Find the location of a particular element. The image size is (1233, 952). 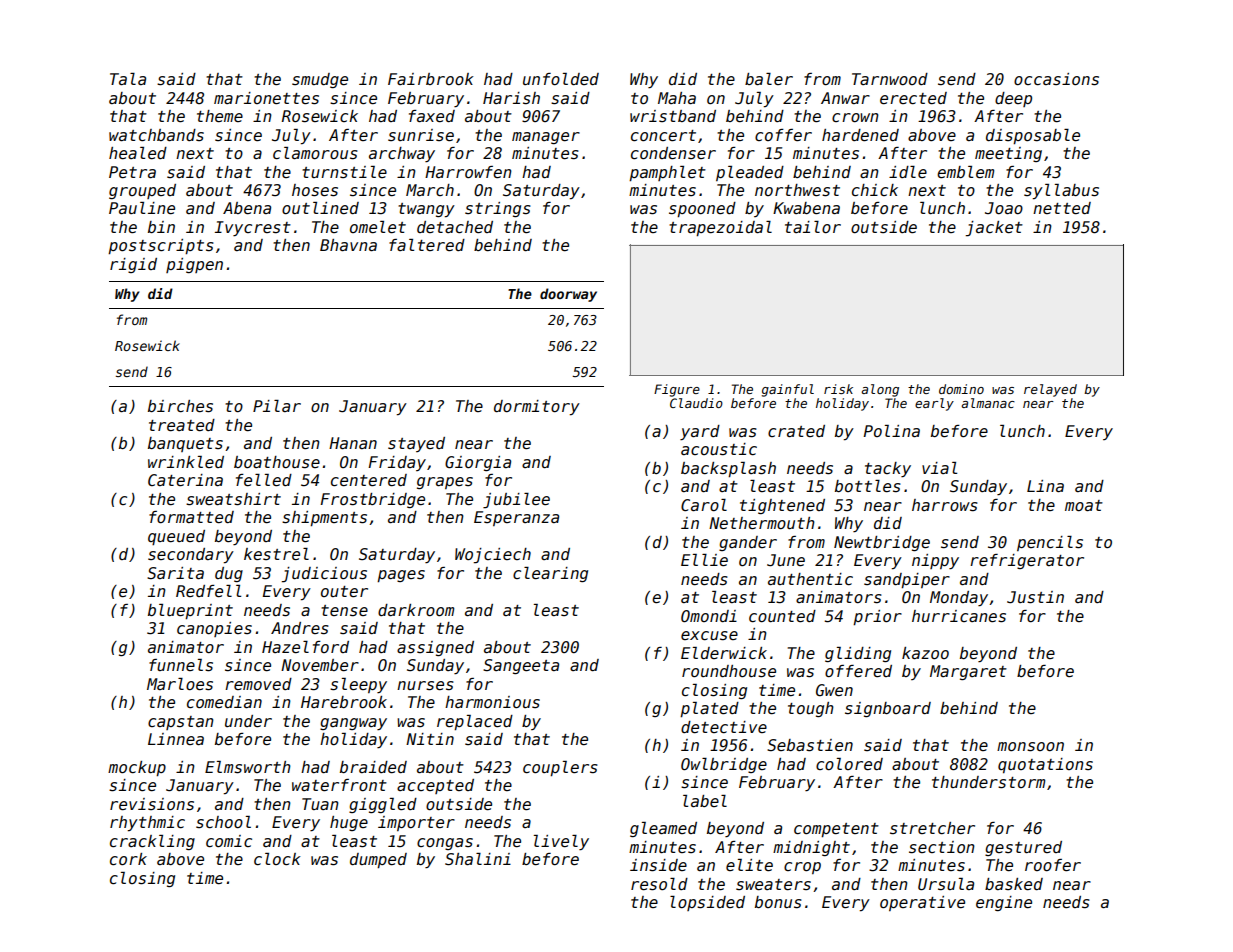

queued is located at coordinates (176, 537).
